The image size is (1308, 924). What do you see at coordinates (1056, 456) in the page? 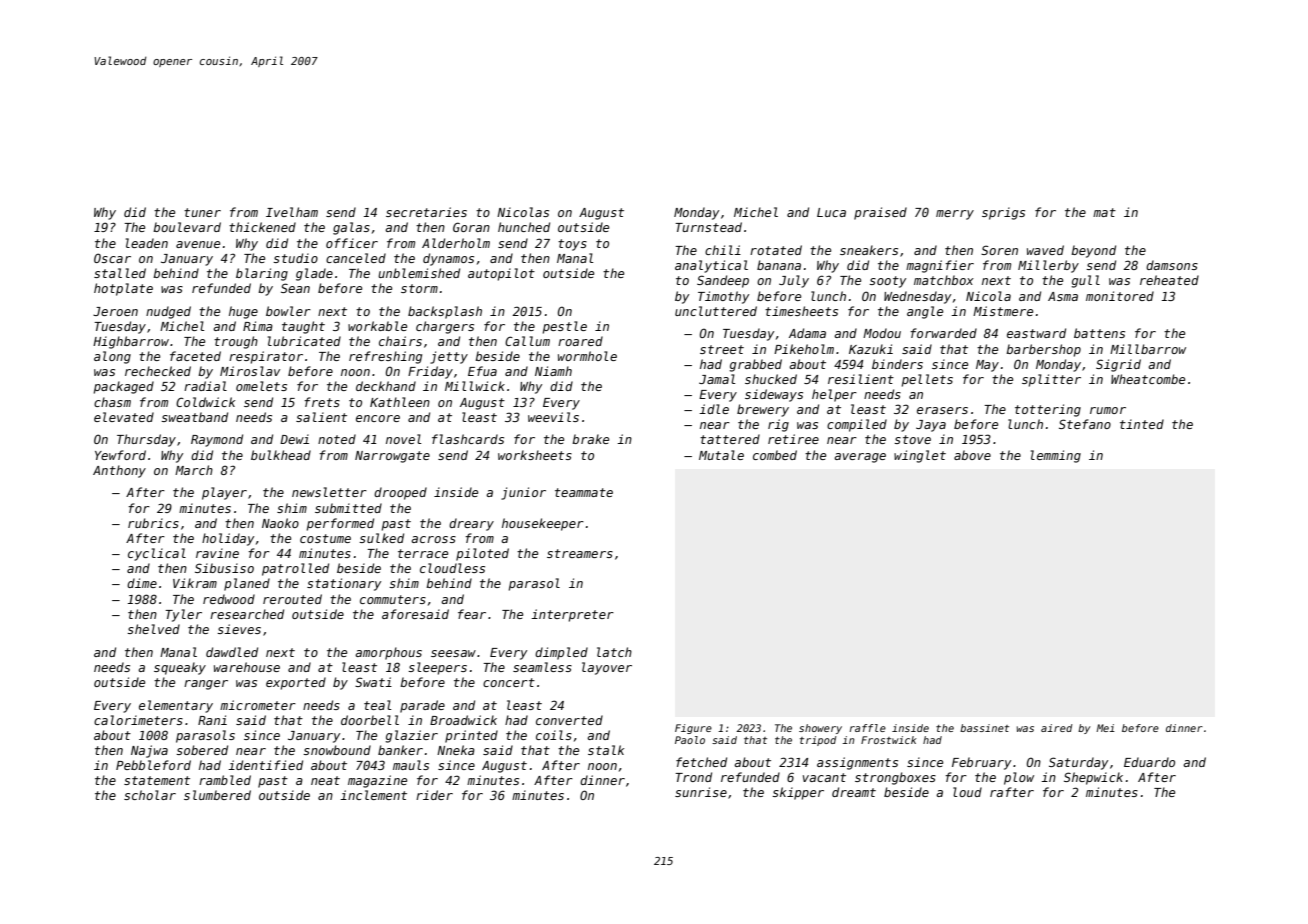
I see `lemming` at bounding box center [1056, 456].
